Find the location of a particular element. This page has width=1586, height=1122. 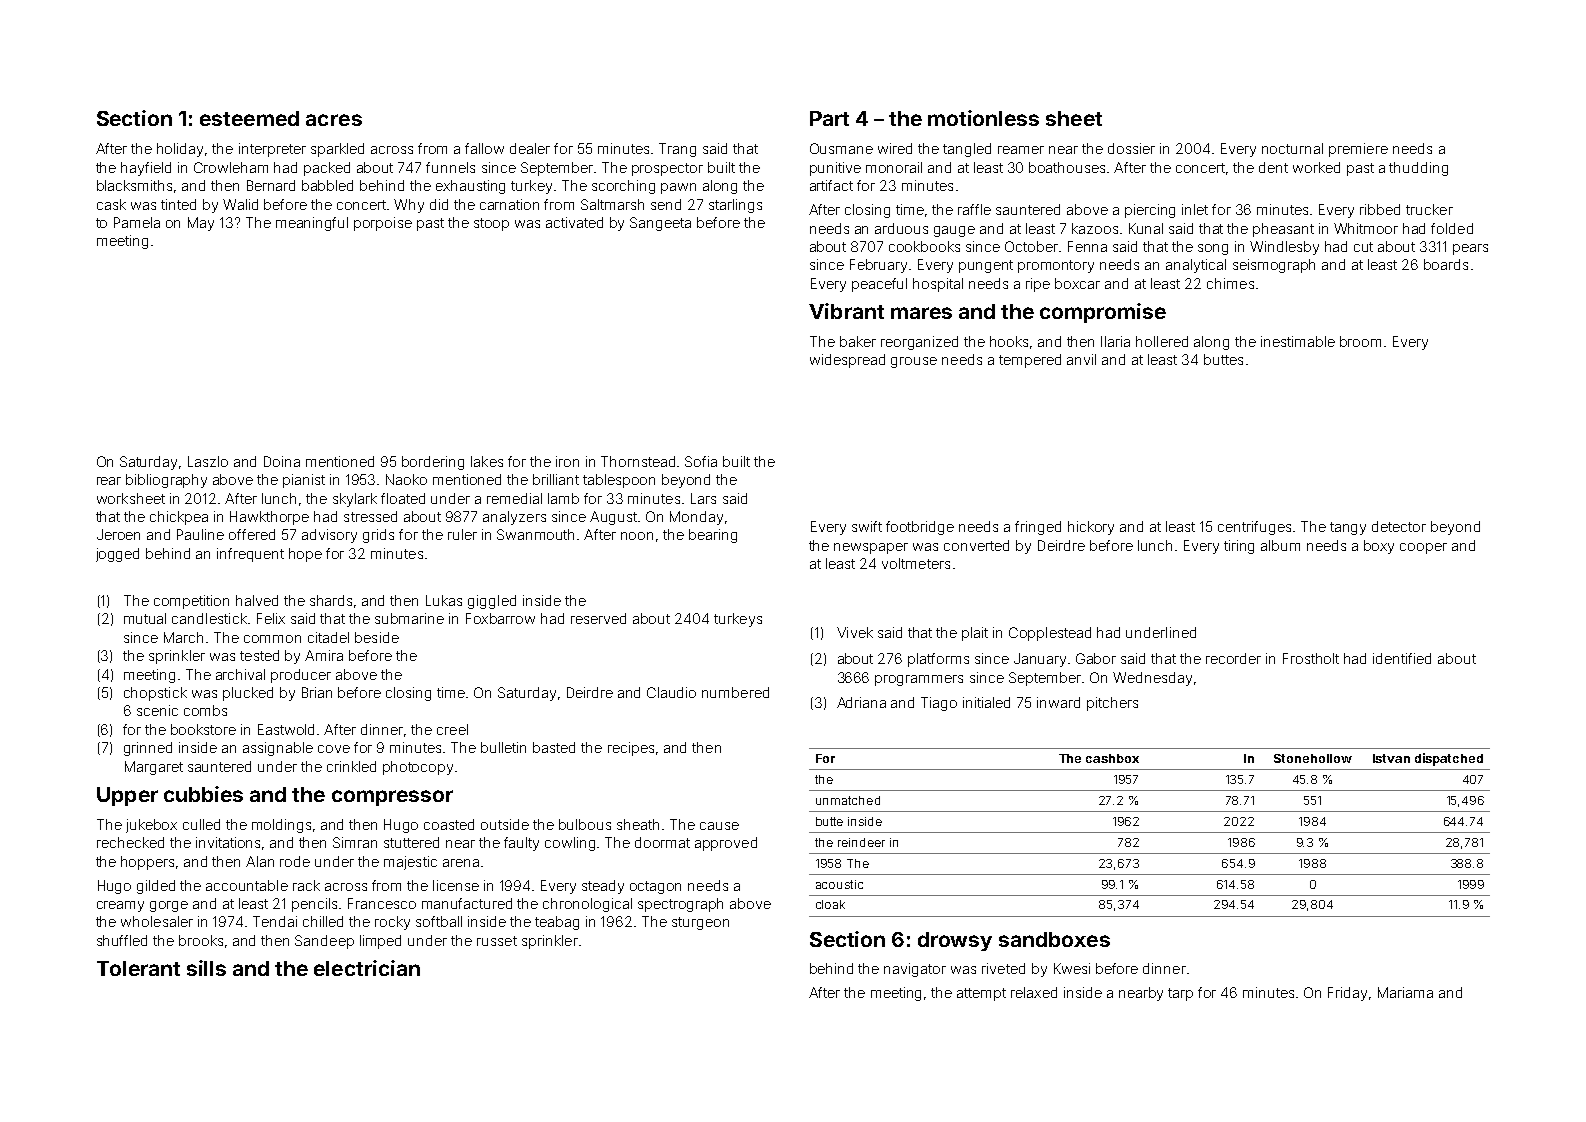

Claudio is located at coordinates (671, 692).
